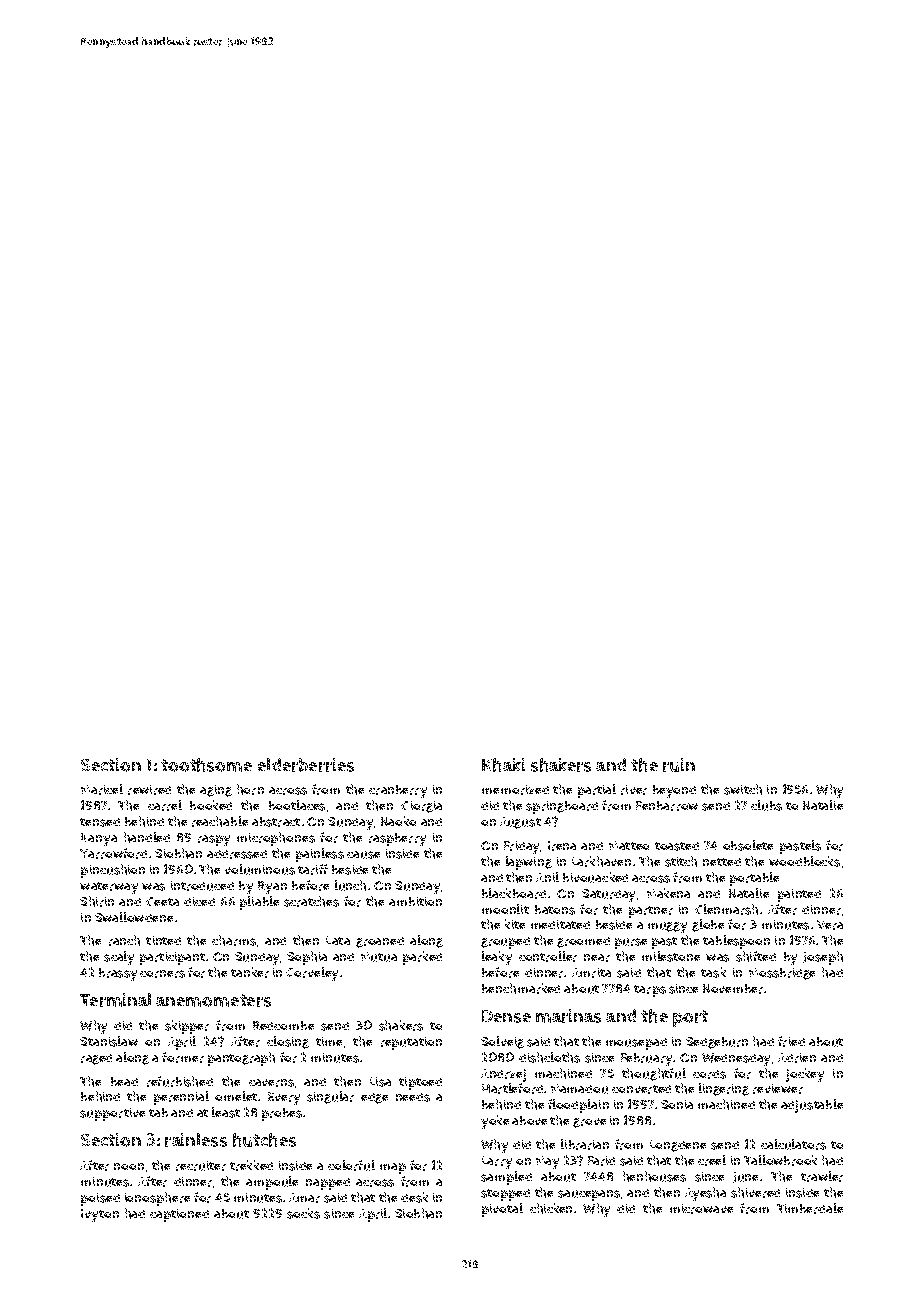 This document has width=924, height=1308. Describe the element at coordinates (283, 1025) in the document. I see `Redcombe` at that location.
